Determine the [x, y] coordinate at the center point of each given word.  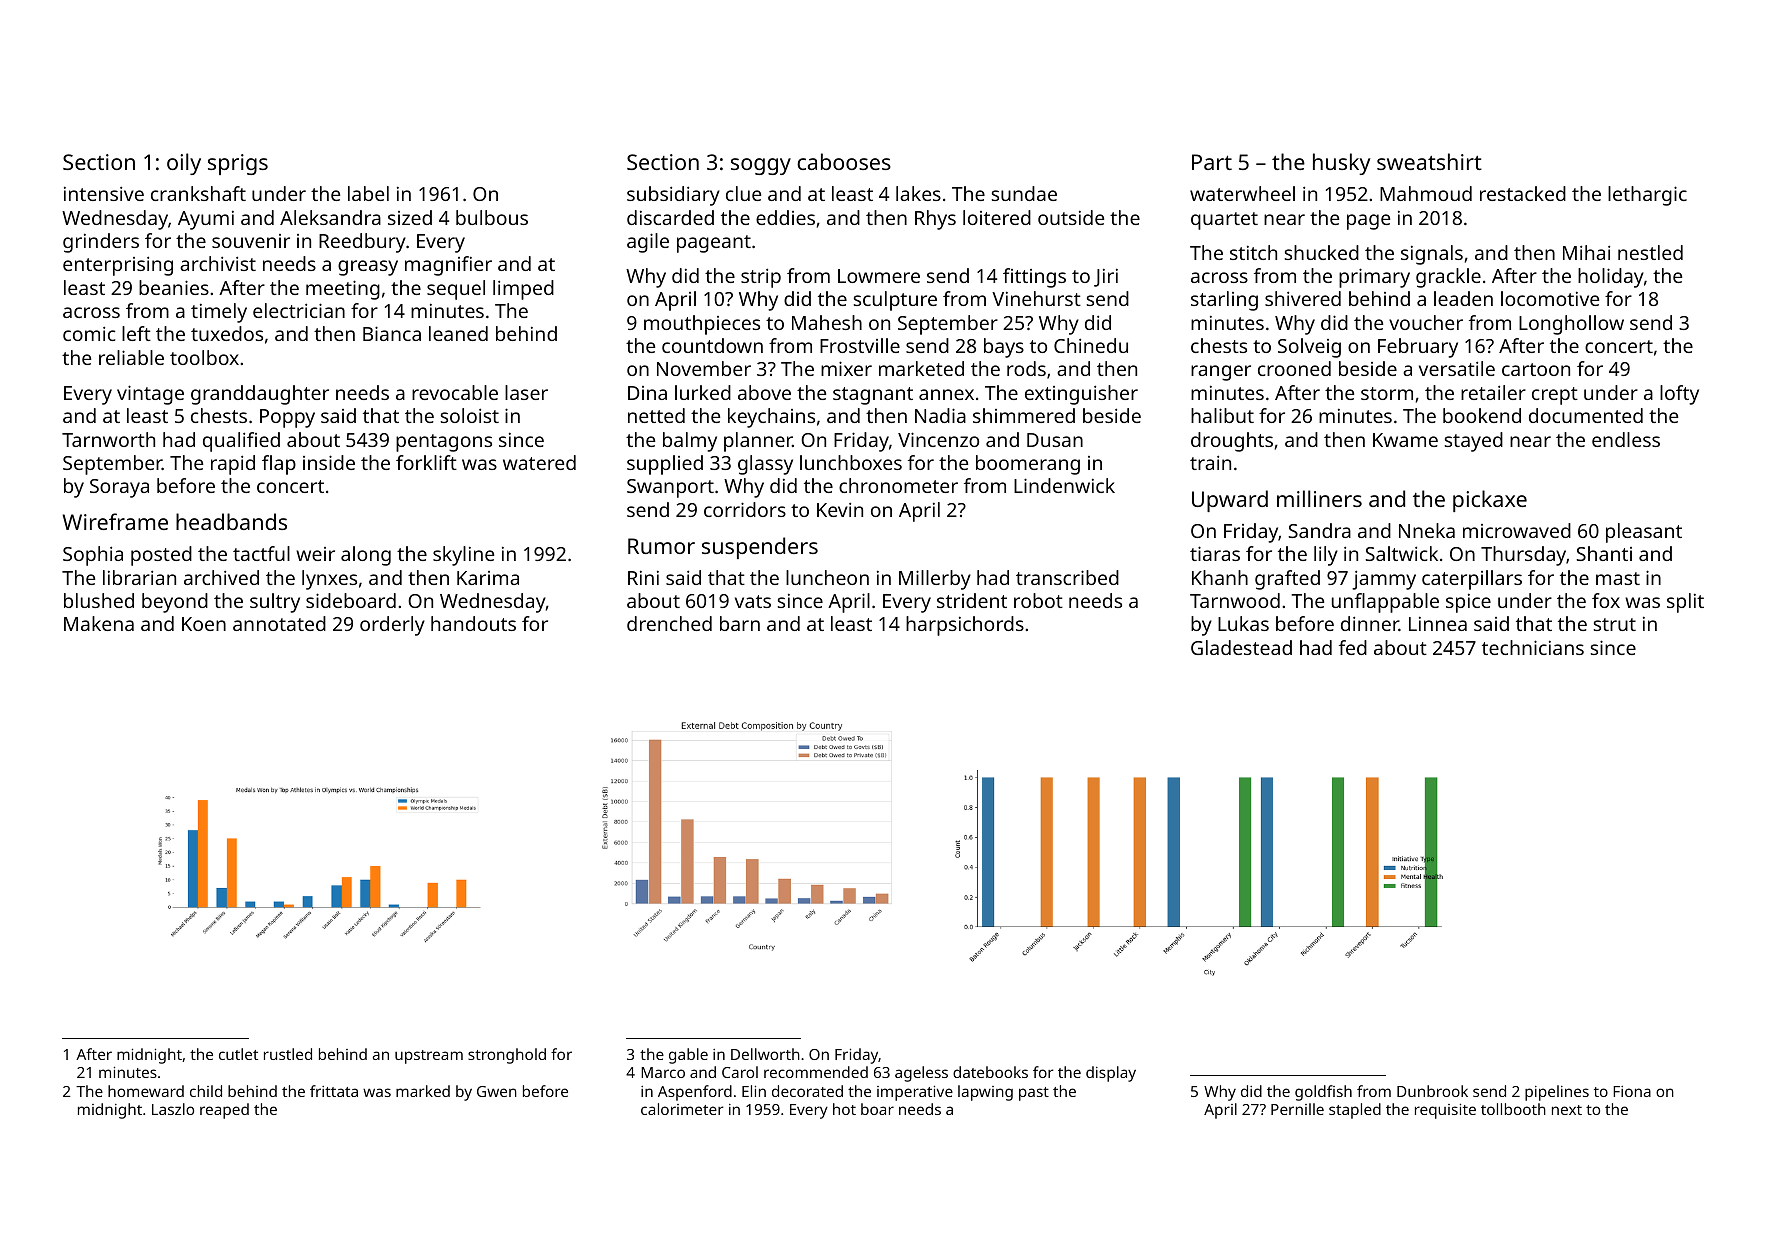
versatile [1457, 368]
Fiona [1632, 1091]
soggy [761, 166]
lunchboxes [851, 462]
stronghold [507, 1056]
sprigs [238, 164]
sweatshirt [1429, 161]
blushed [99, 600]
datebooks [990, 1072]
